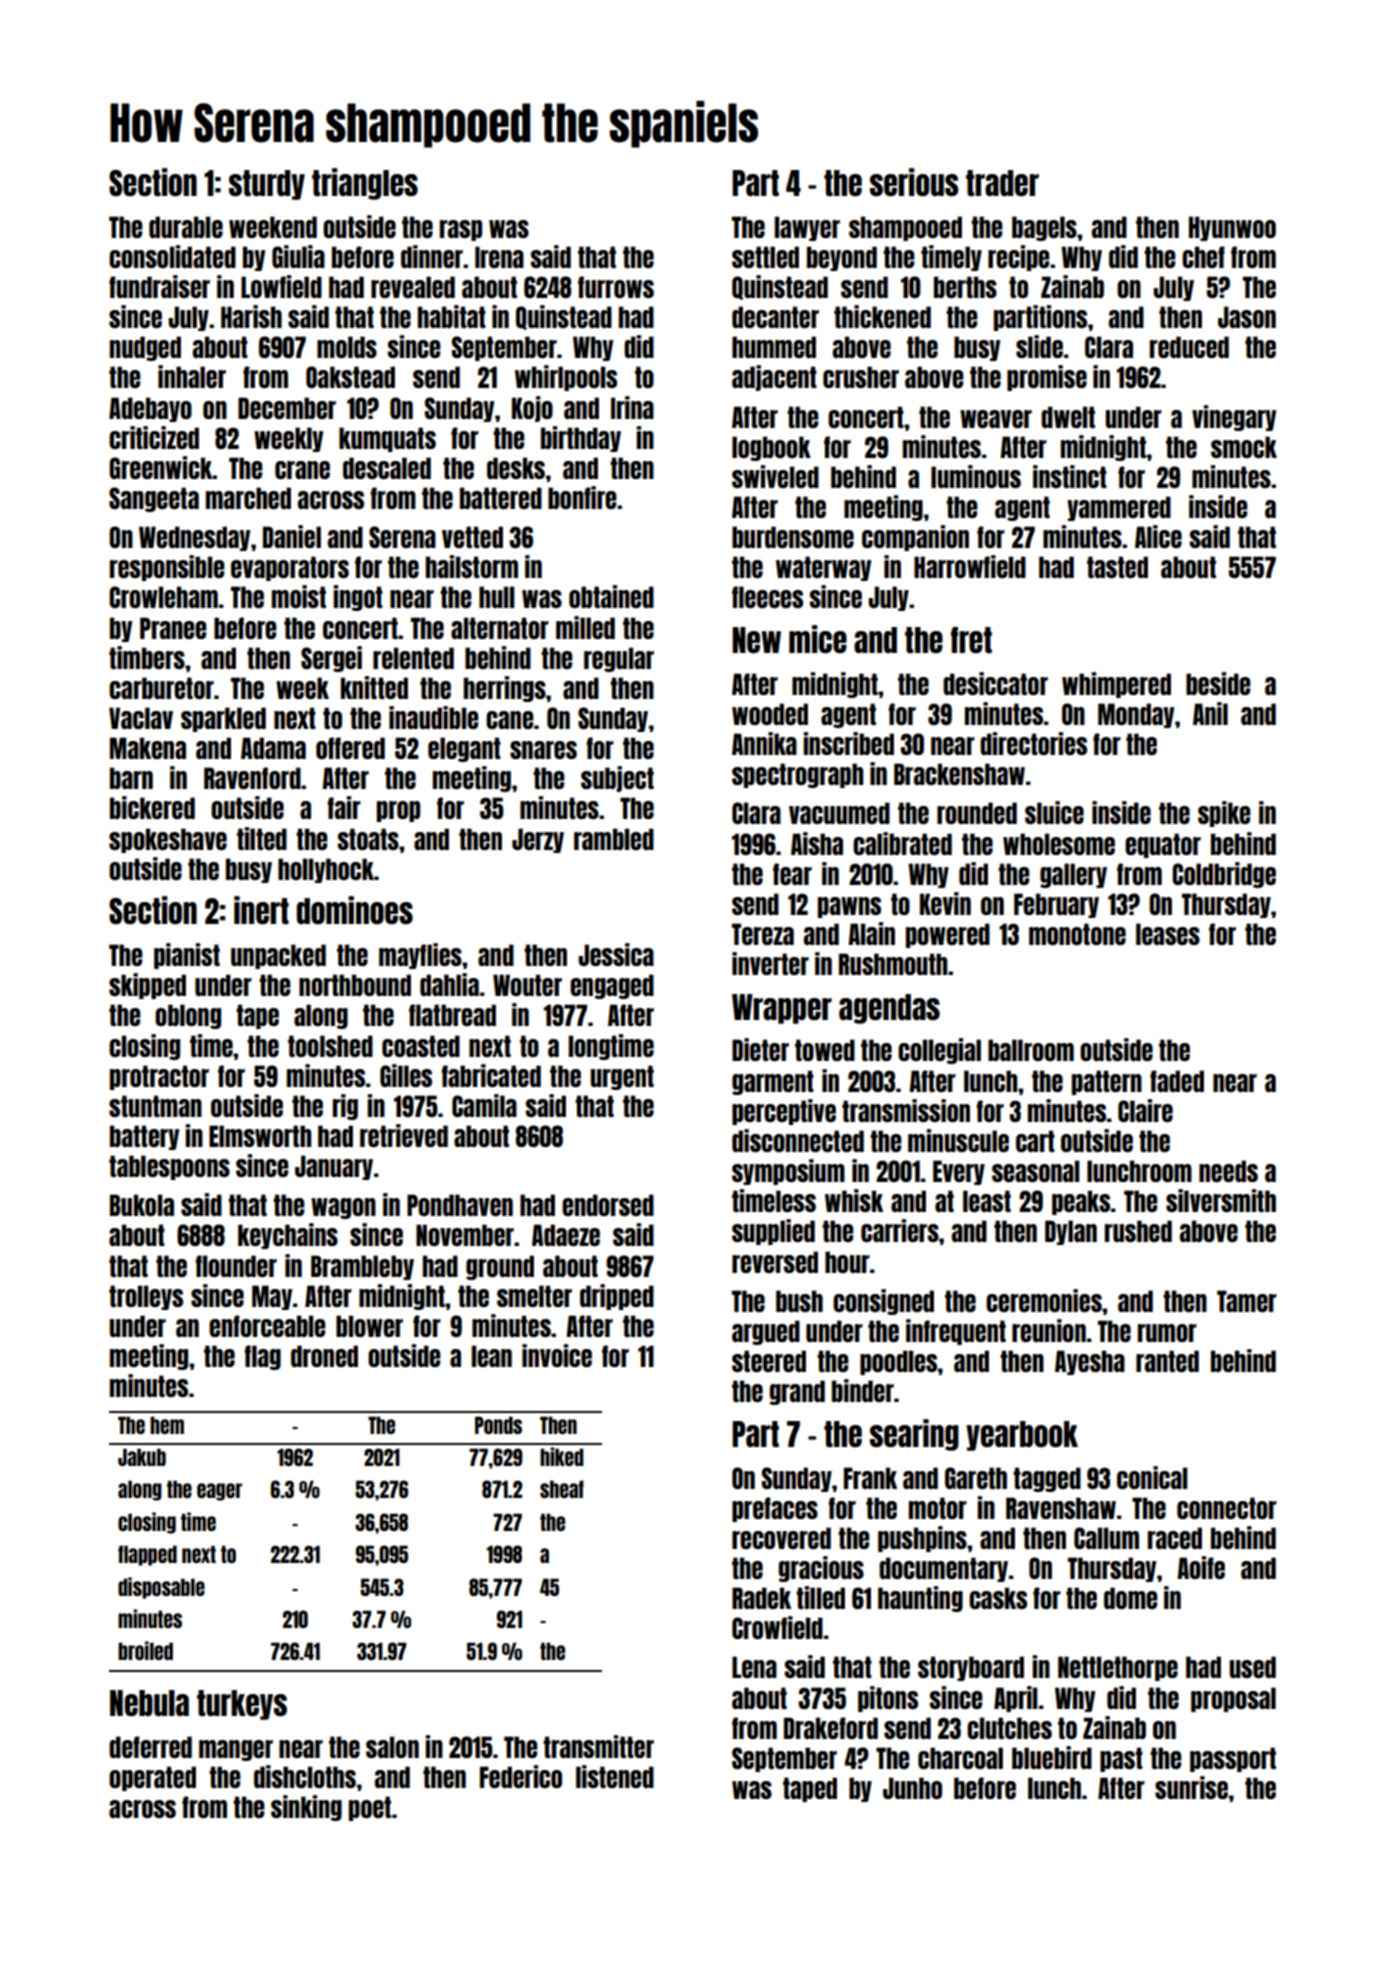 The image size is (1386, 1969). I want to click on operated, so click(152, 1778).
